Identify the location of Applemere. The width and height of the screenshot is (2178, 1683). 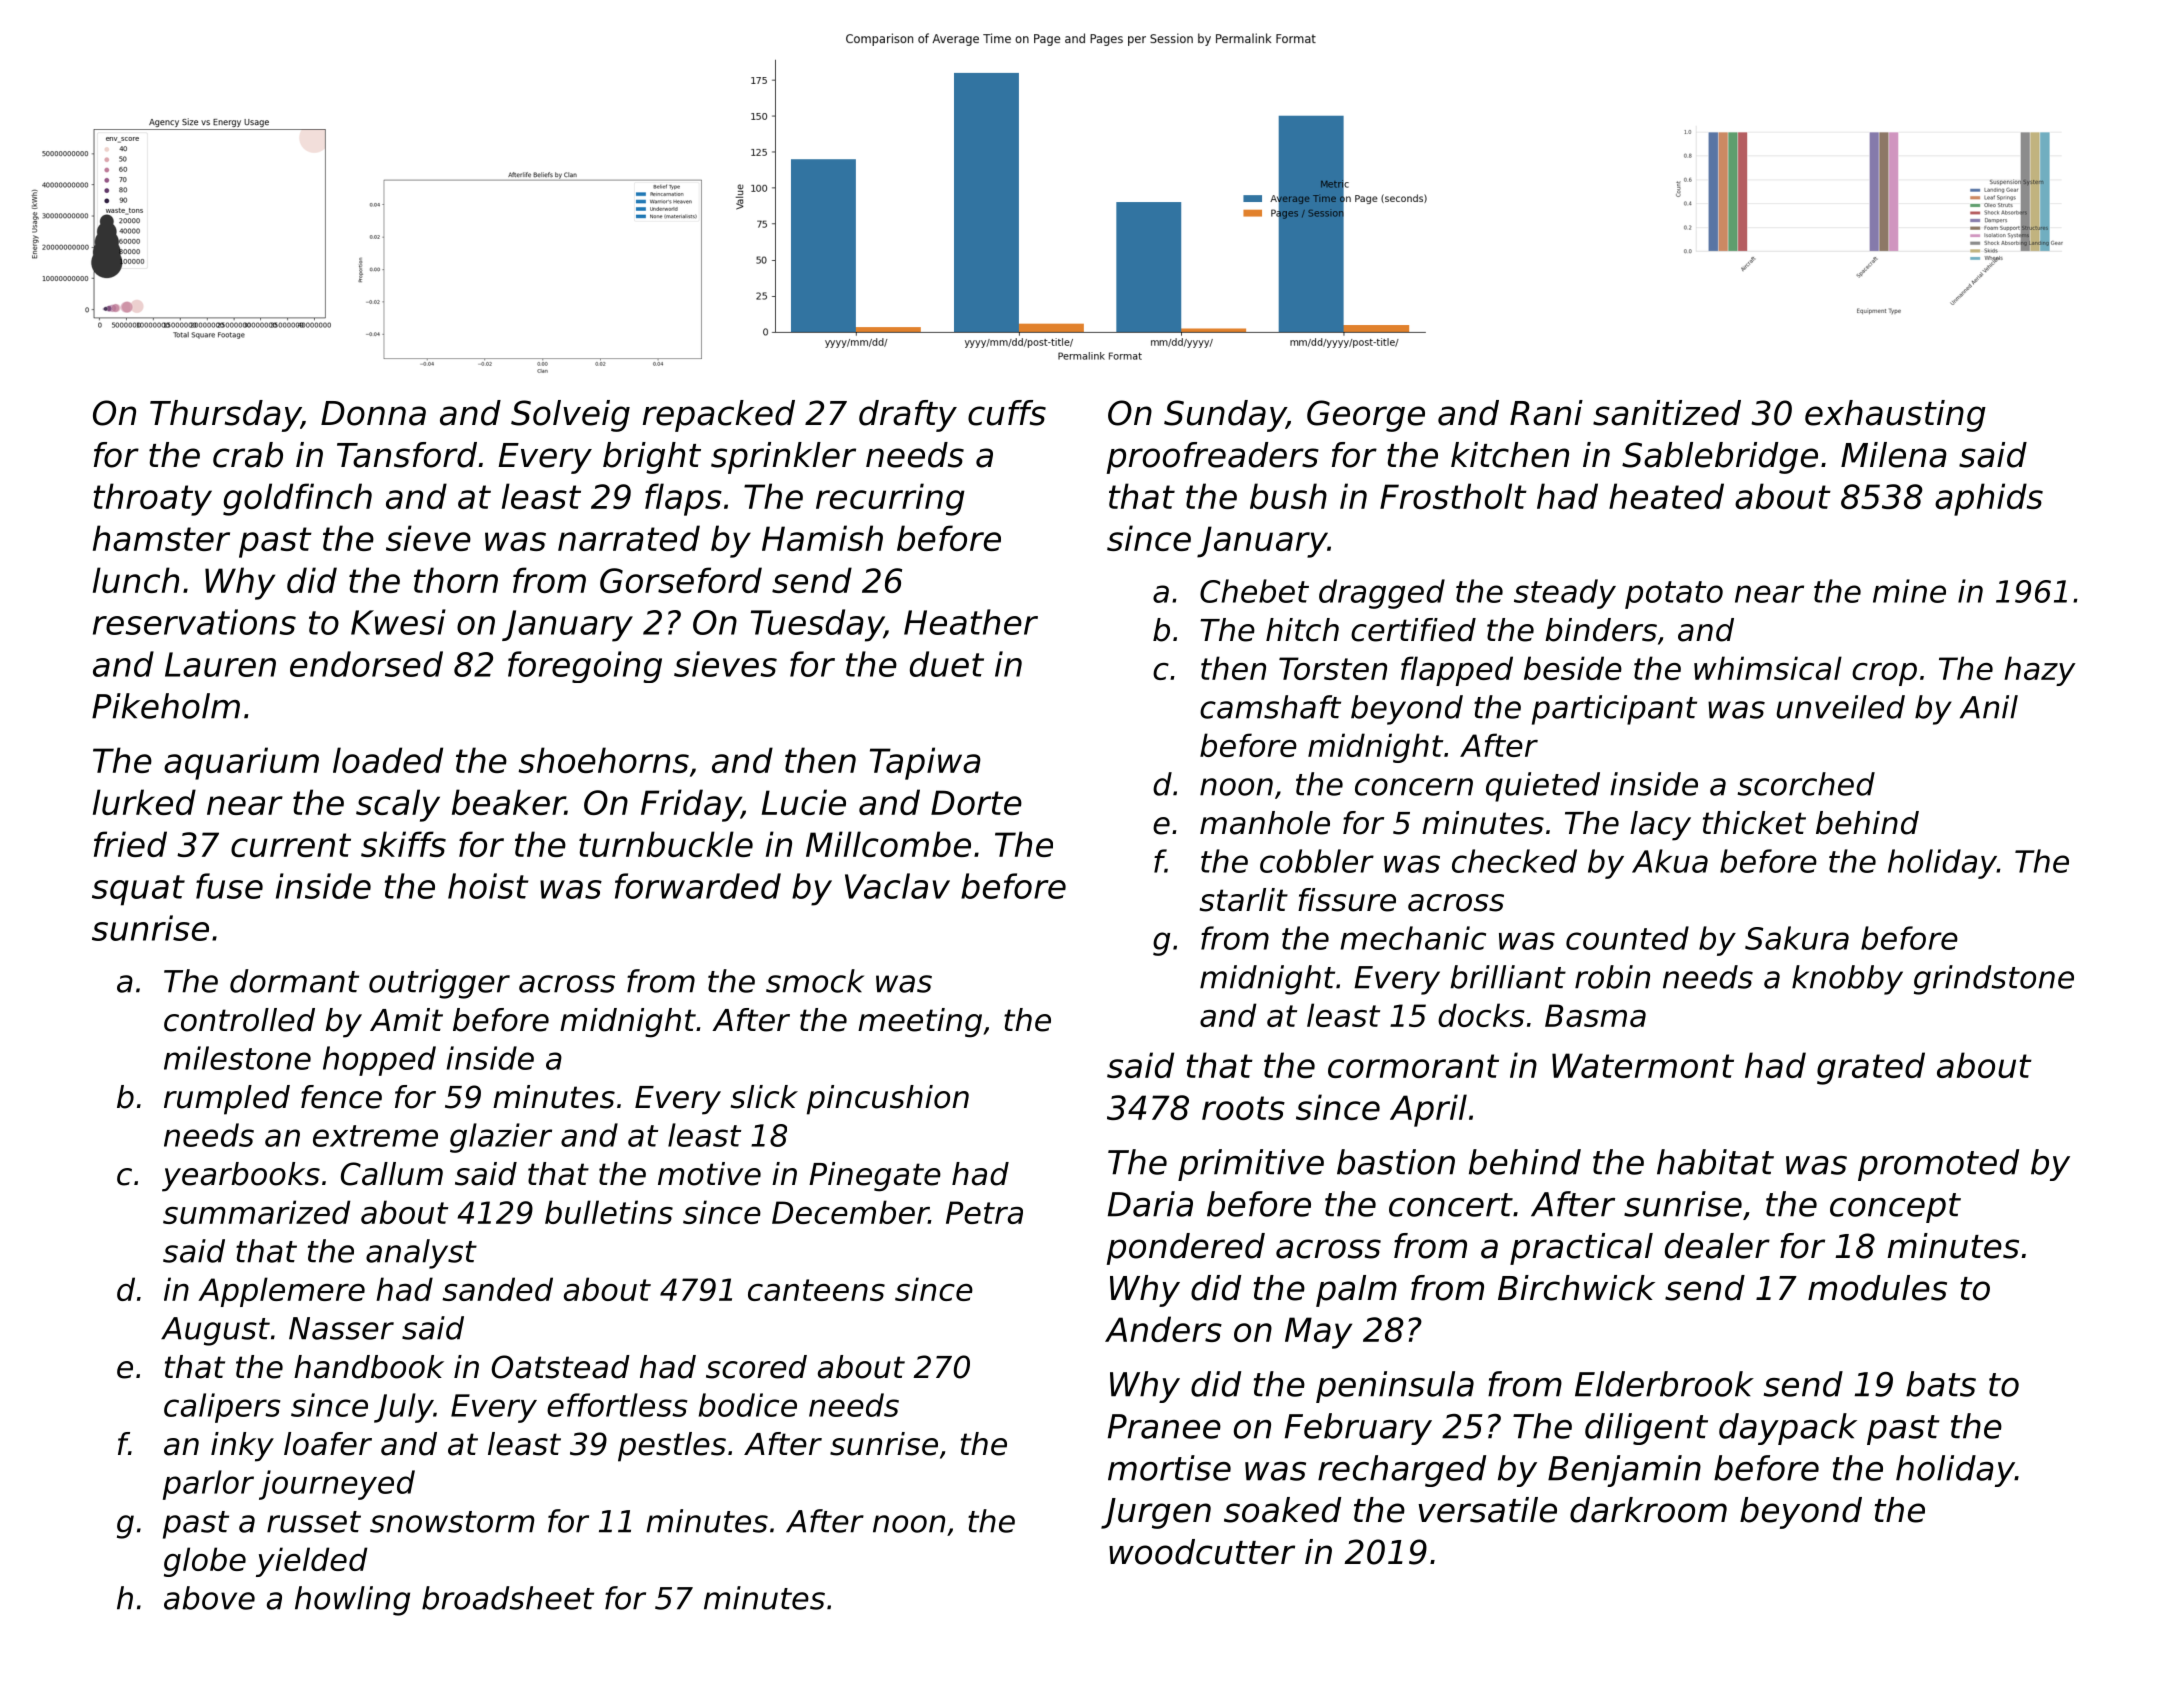
(281, 1292).
